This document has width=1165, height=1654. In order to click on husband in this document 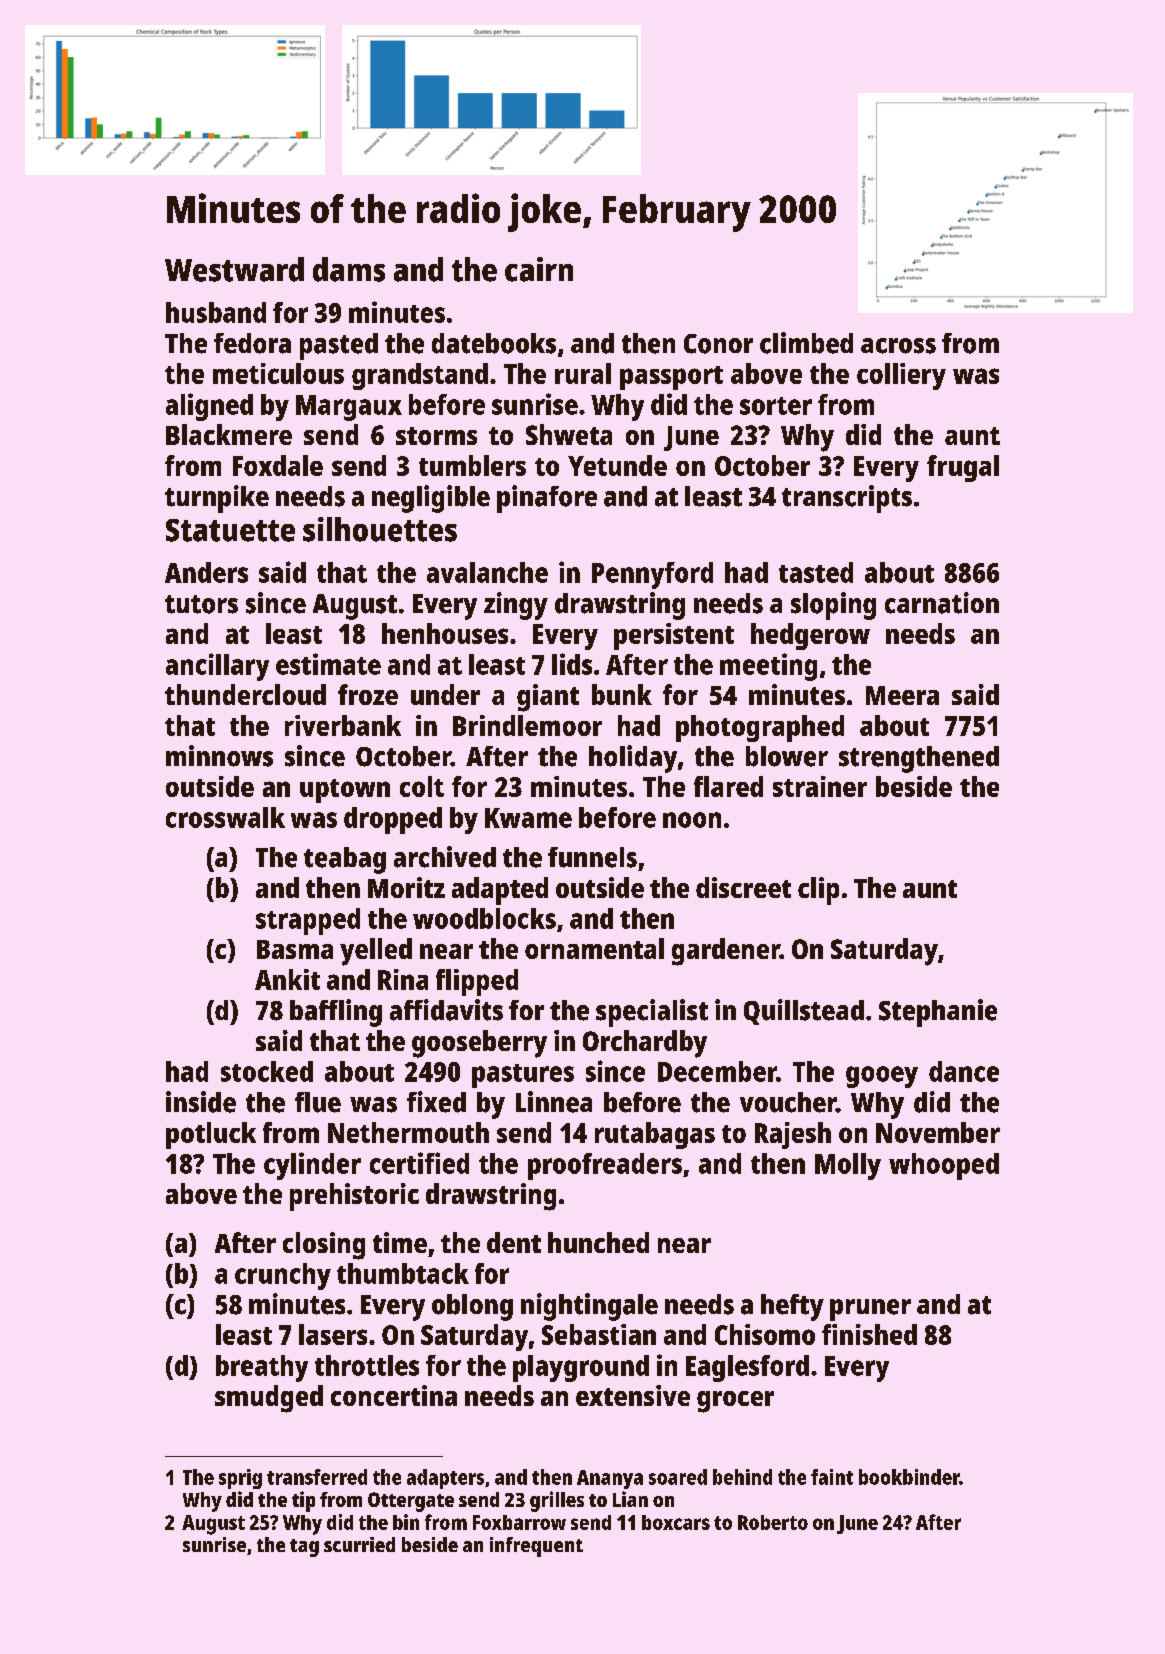, I will do `click(216, 312)`.
